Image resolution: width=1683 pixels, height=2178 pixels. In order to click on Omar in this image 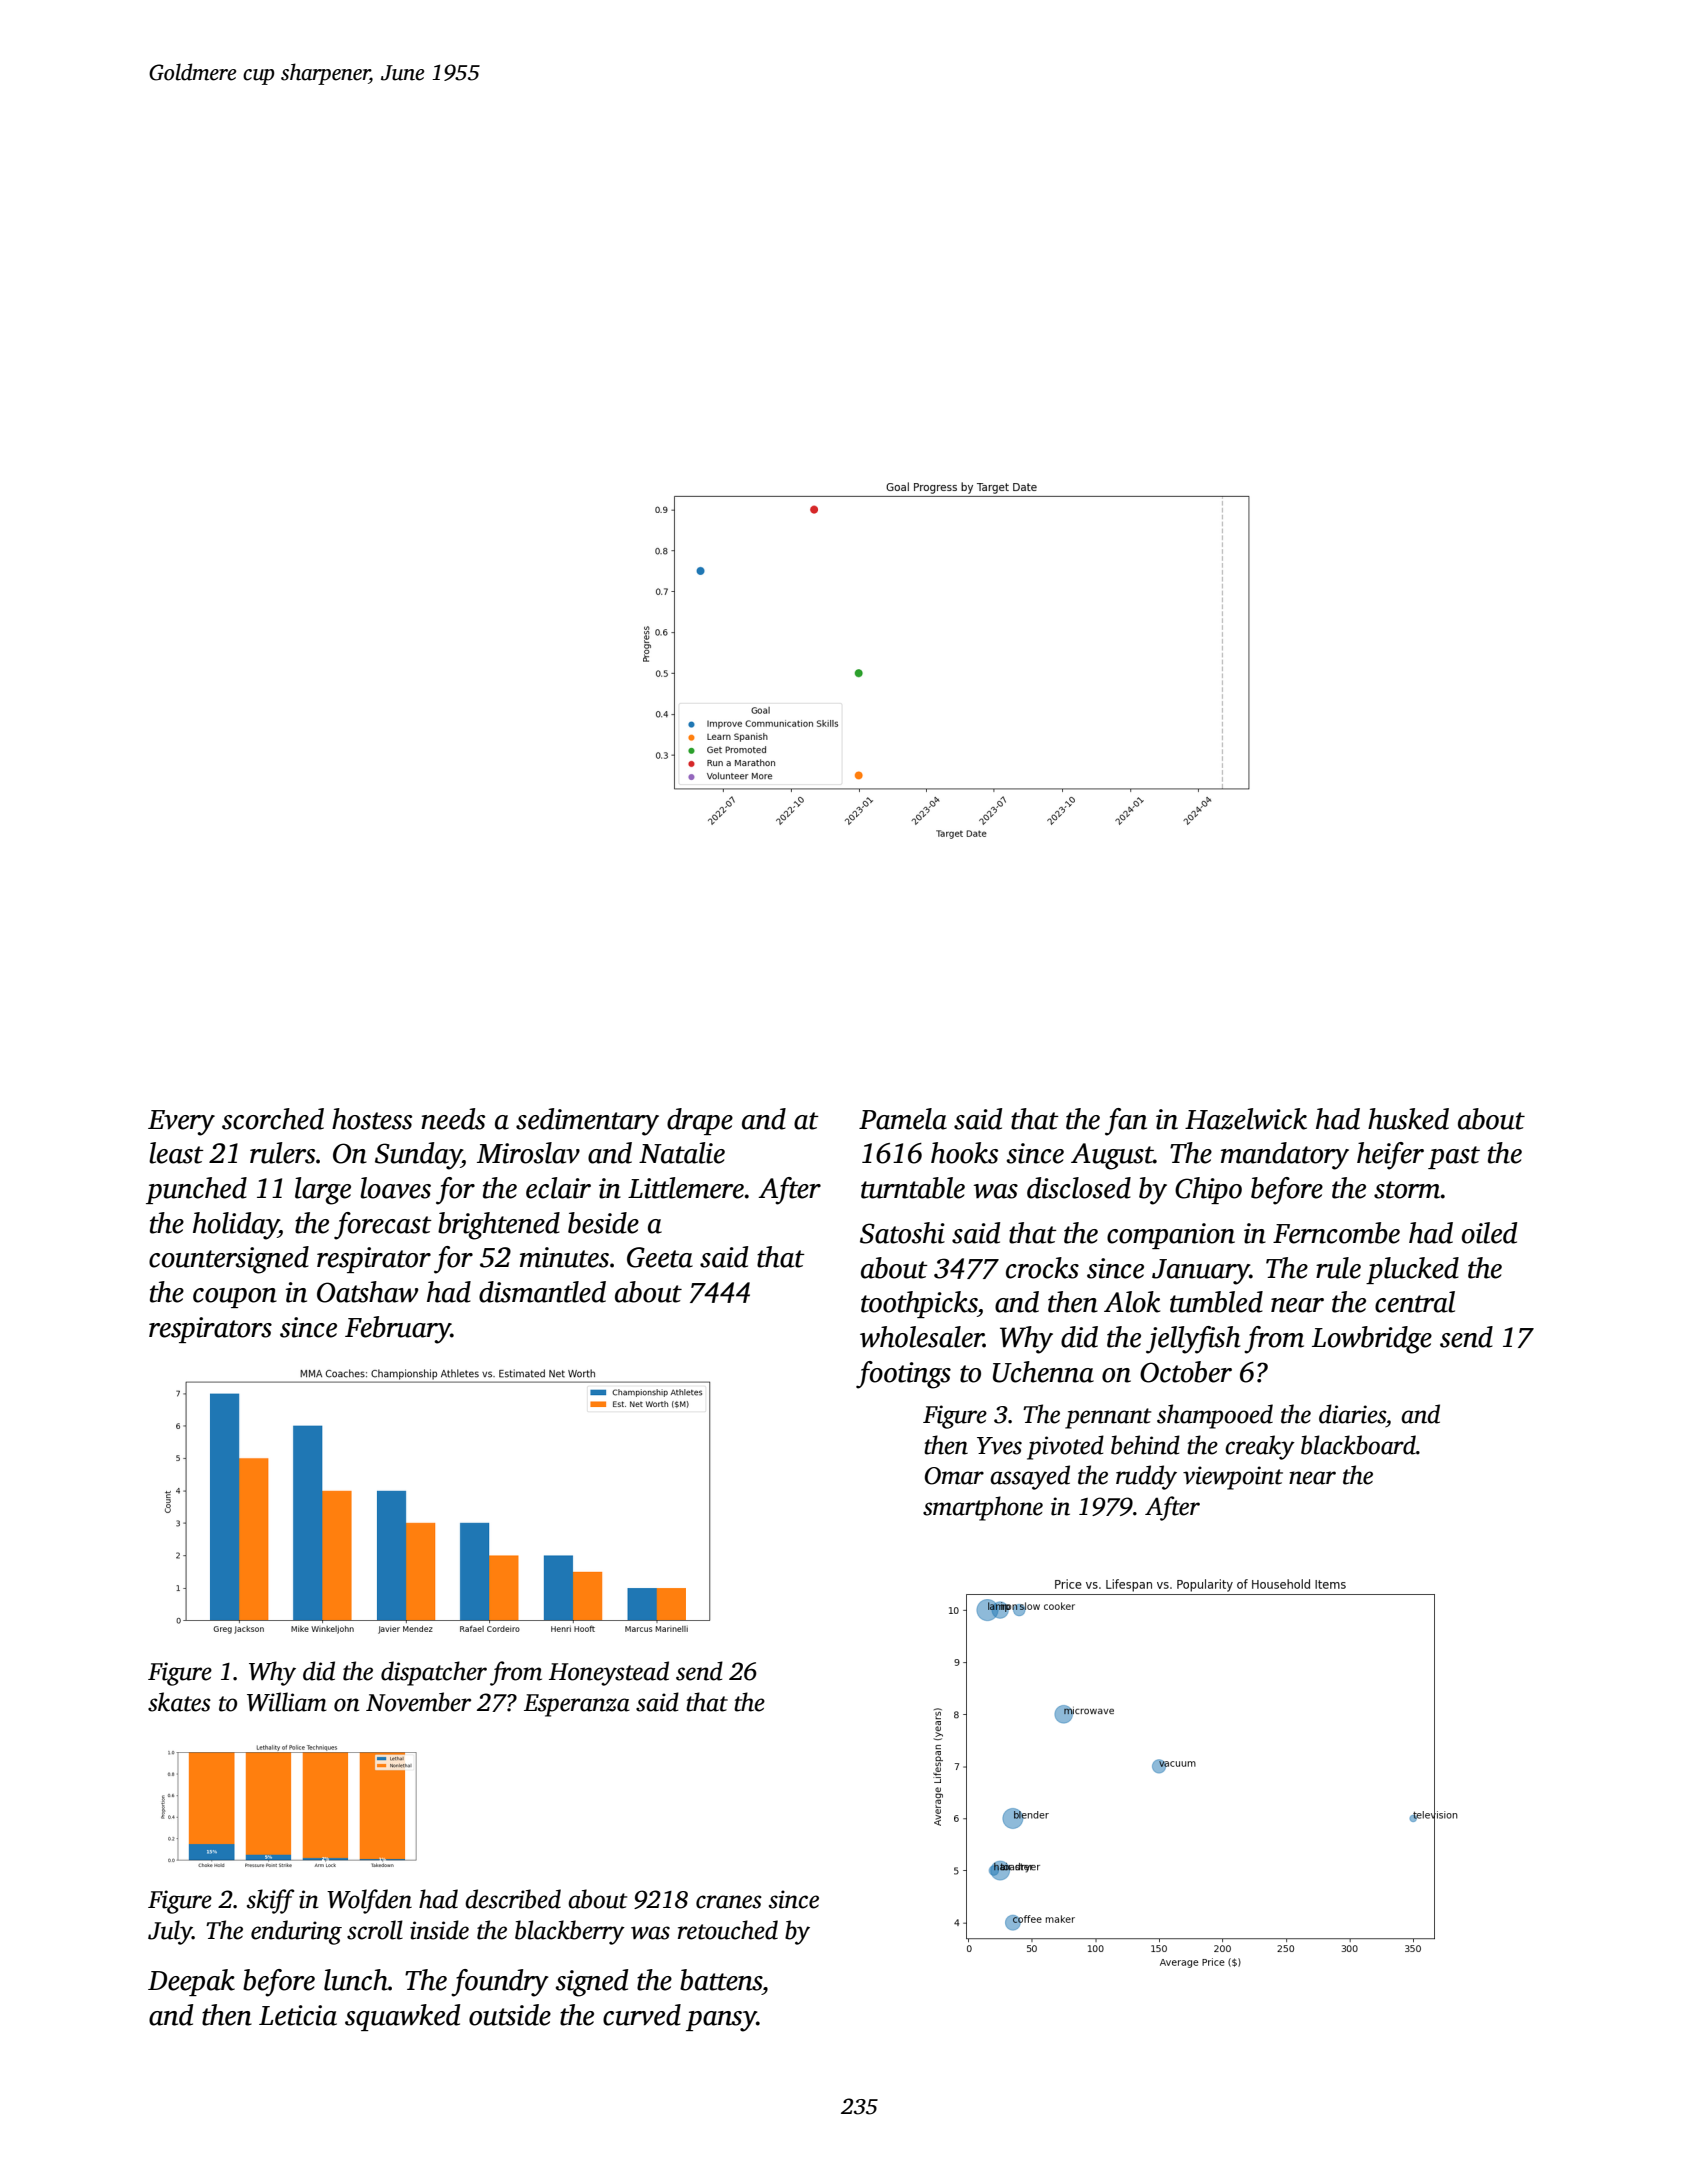, I will do `click(954, 1476)`.
